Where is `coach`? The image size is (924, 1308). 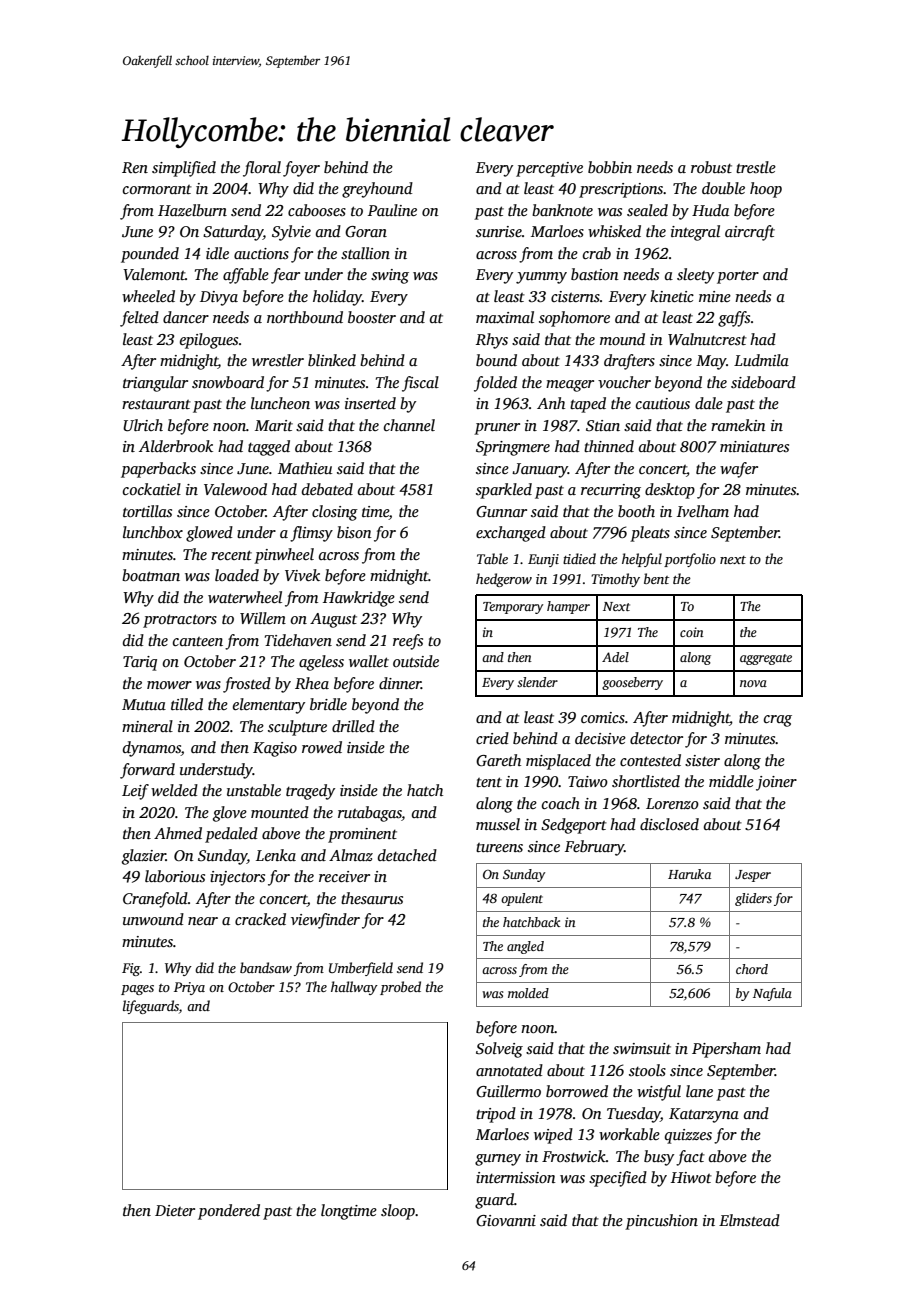 coach is located at coordinates (561, 803).
